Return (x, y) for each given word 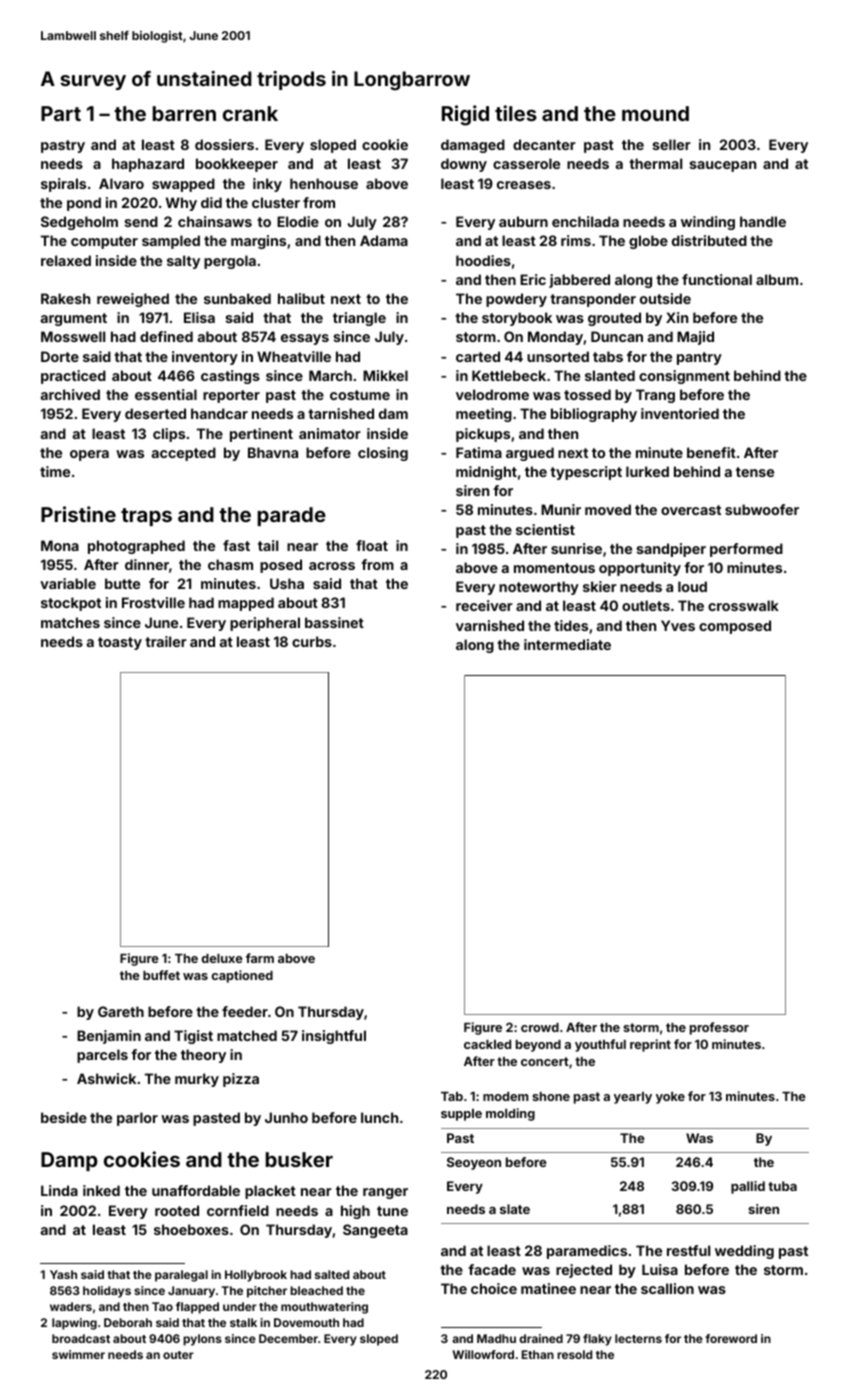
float (372, 545)
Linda (59, 1190)
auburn (523, 221)
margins (258, 242)
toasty (120, 643)
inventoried (680, 413)
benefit (711, 452)
